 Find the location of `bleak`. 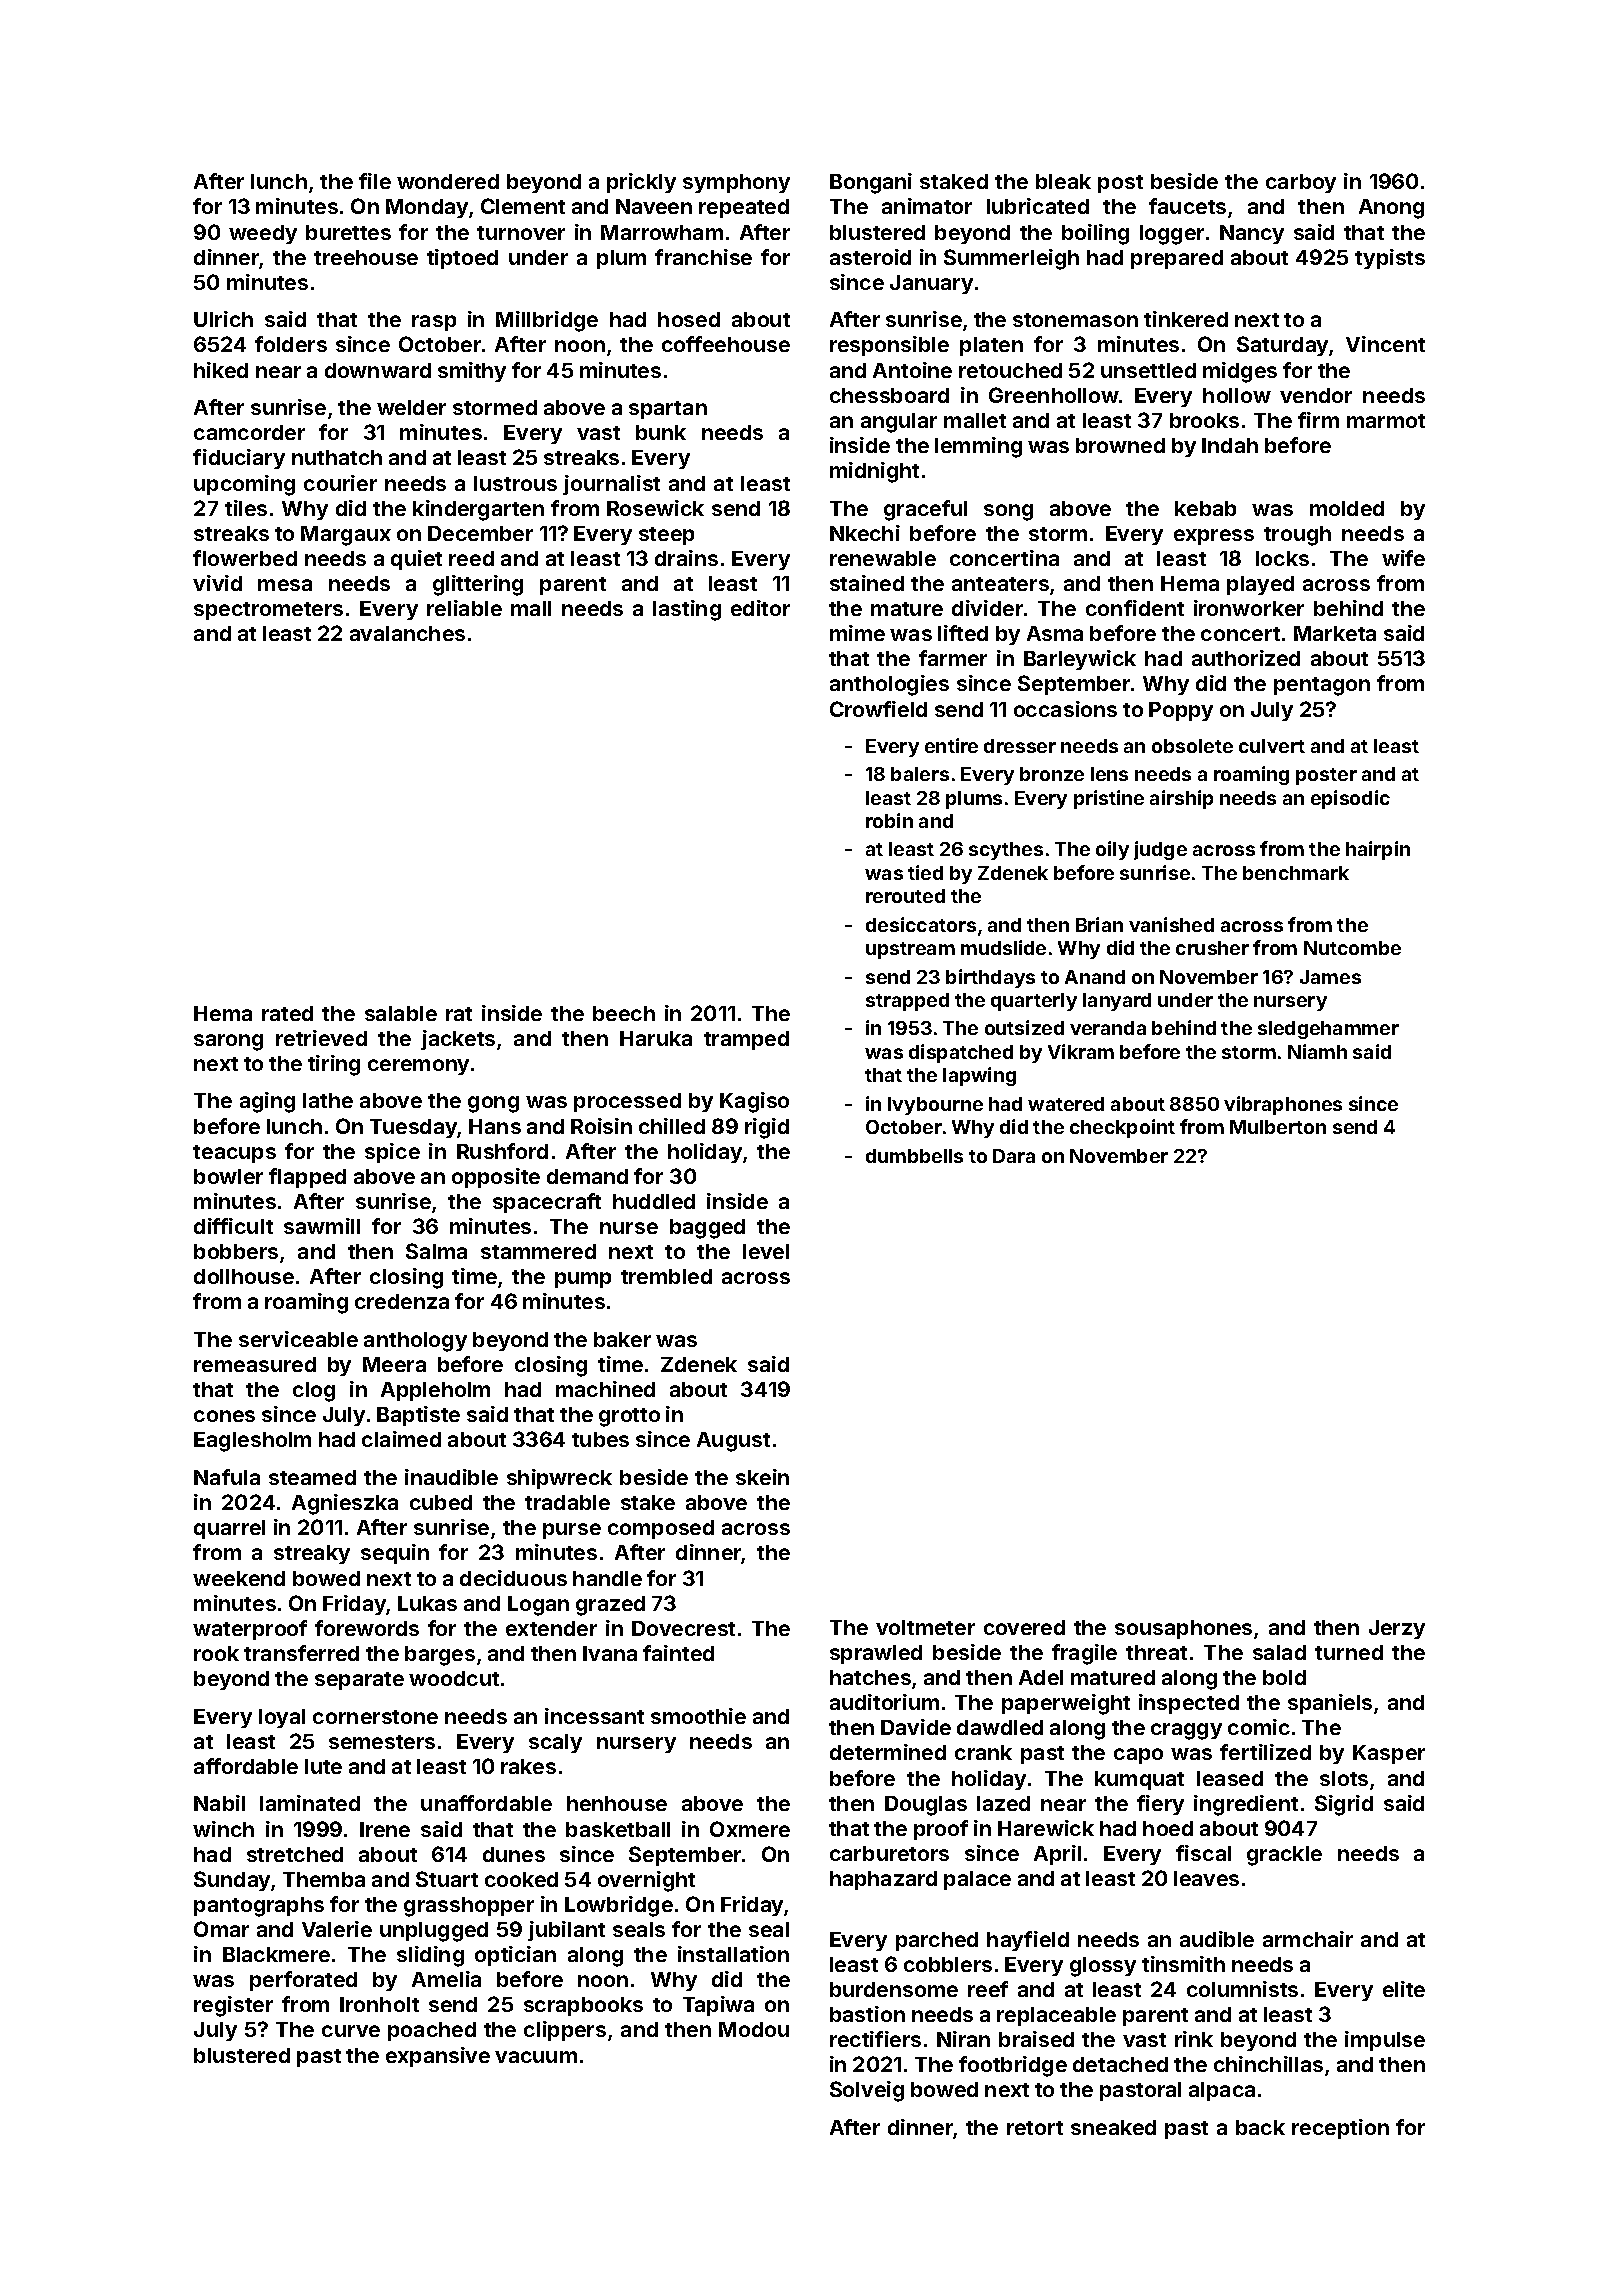

bleak is located at coordinates (1063, 181).
